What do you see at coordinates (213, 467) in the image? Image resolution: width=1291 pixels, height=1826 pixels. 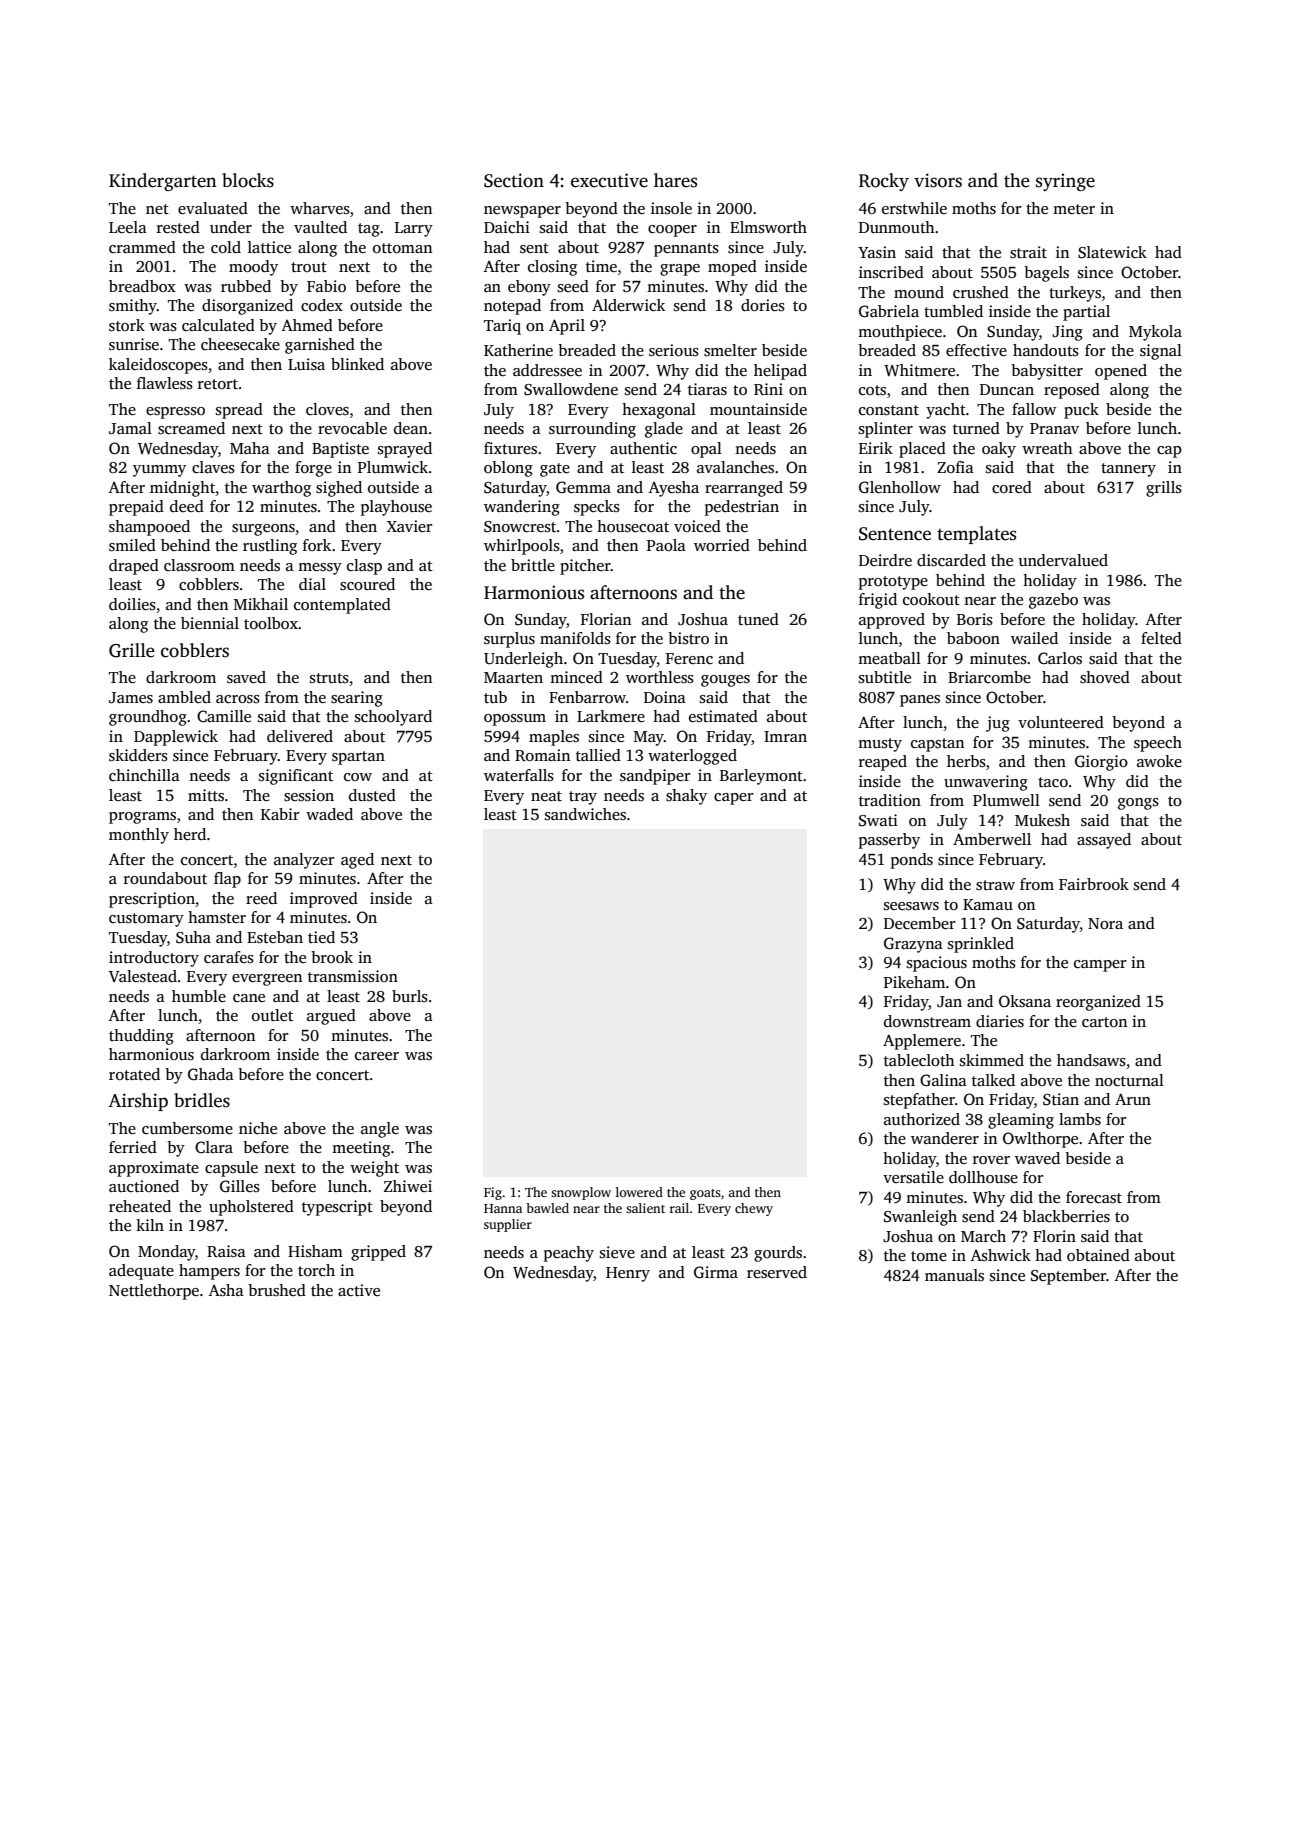 I see `claves` at bounding box center [213, 467].
